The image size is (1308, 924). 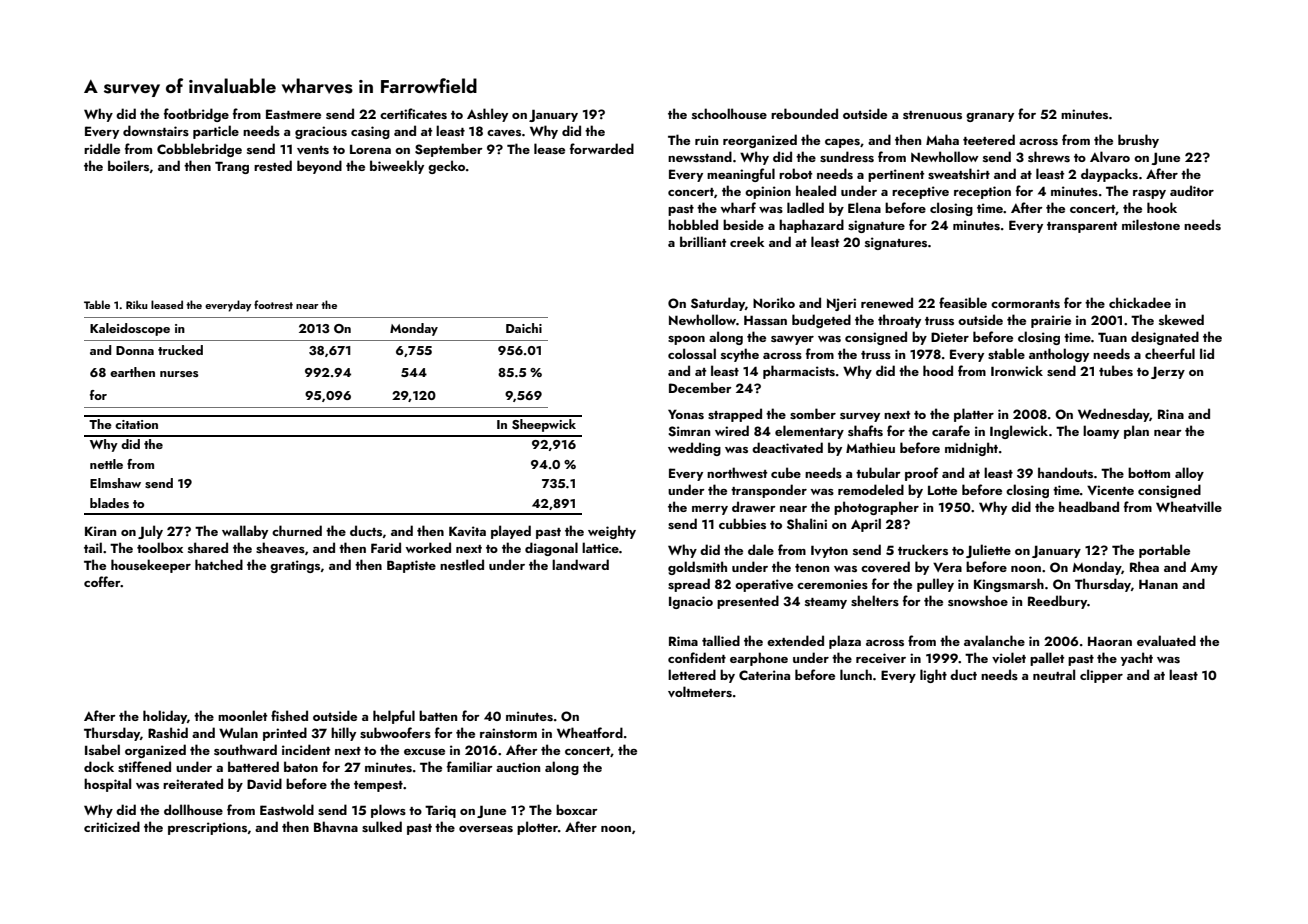 What do you see at coordinates (280, 547) in the document?
I see `sheaves` at bounding box center [280, 547].
